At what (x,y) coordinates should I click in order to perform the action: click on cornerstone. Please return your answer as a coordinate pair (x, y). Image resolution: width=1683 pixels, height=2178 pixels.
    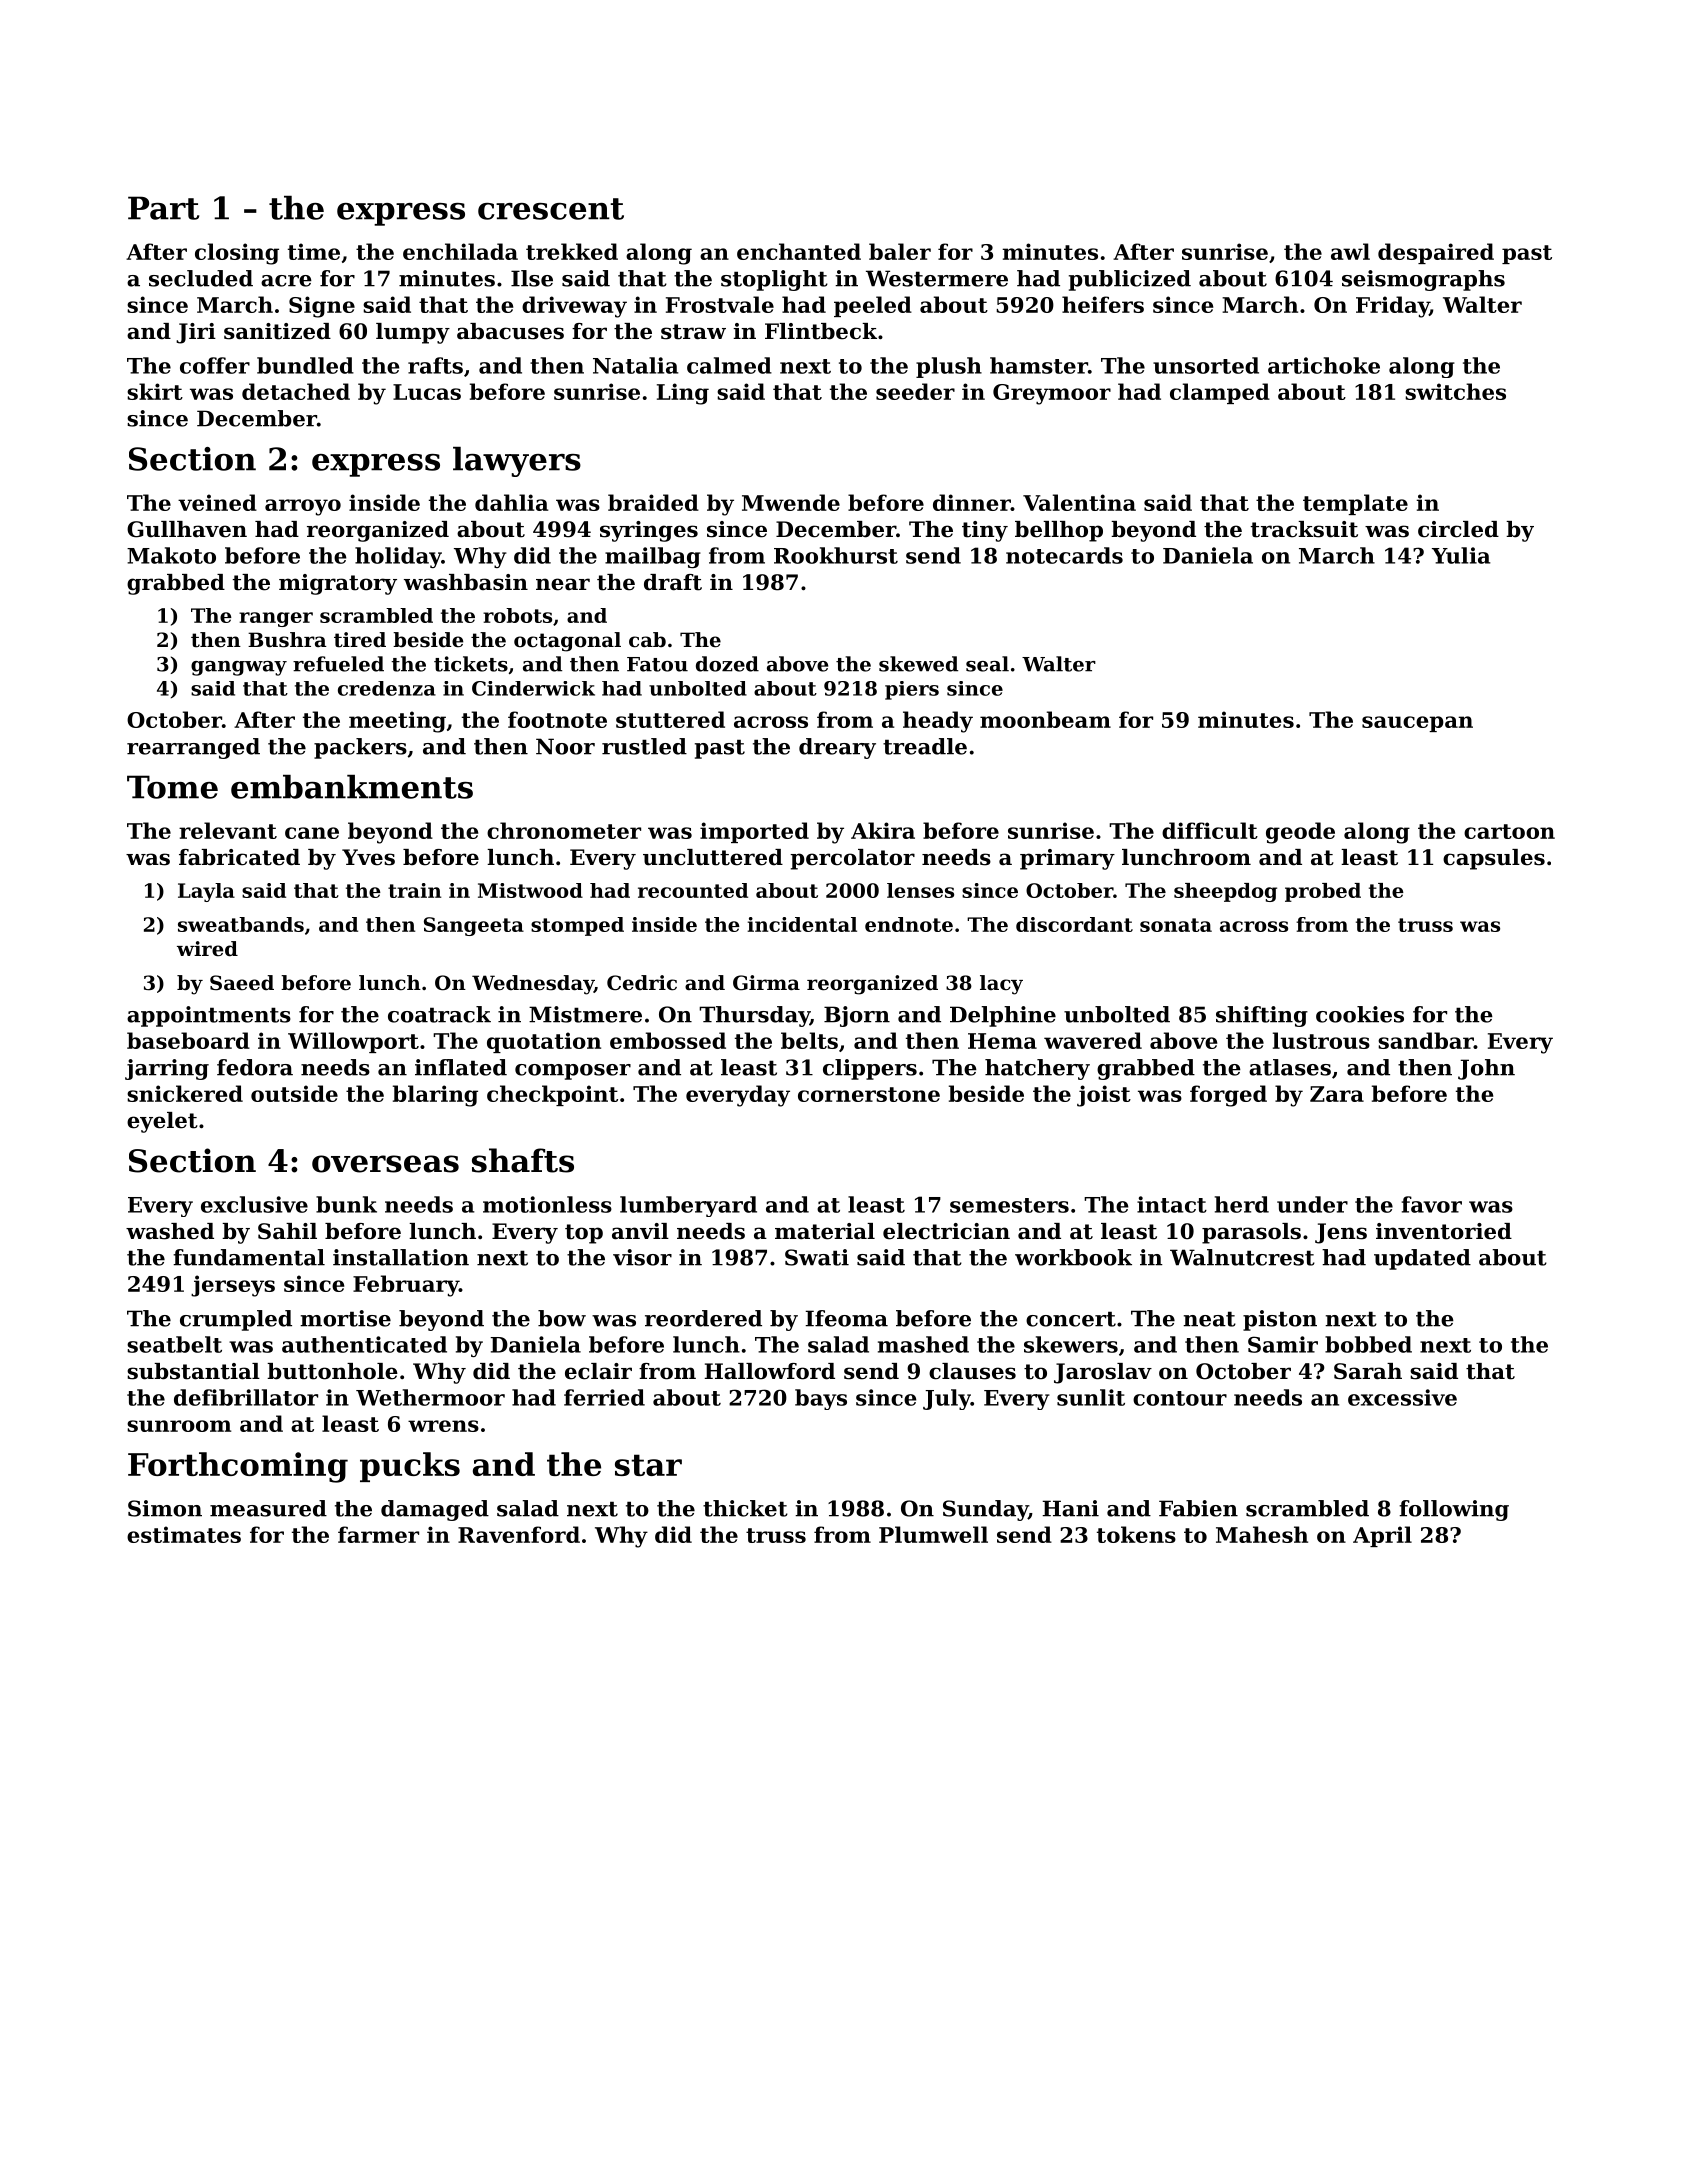
    Looking at the image, I should click on (869, 1094).
